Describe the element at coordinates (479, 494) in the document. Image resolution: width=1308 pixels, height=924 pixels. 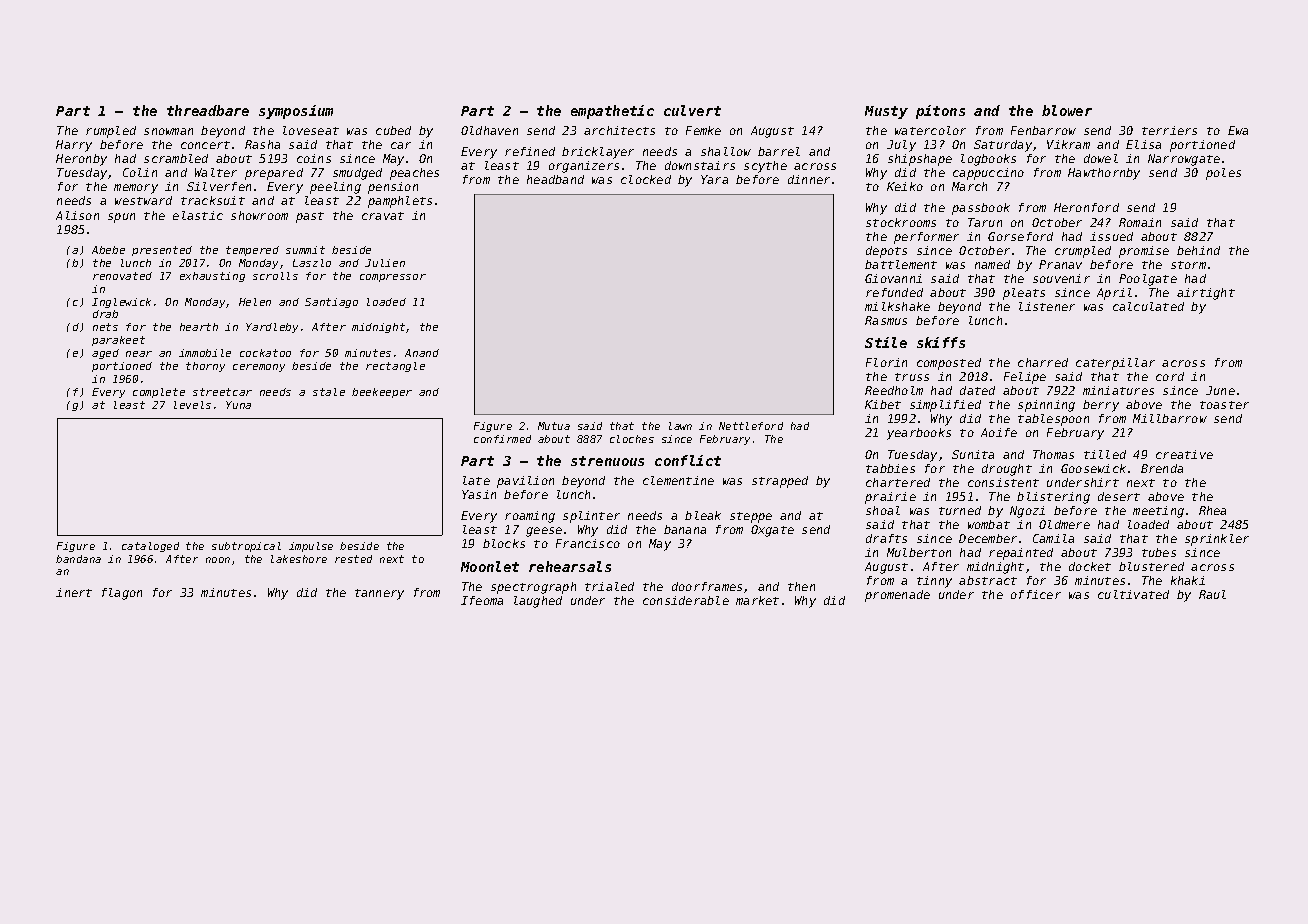
I see `Yasin` at that location.
